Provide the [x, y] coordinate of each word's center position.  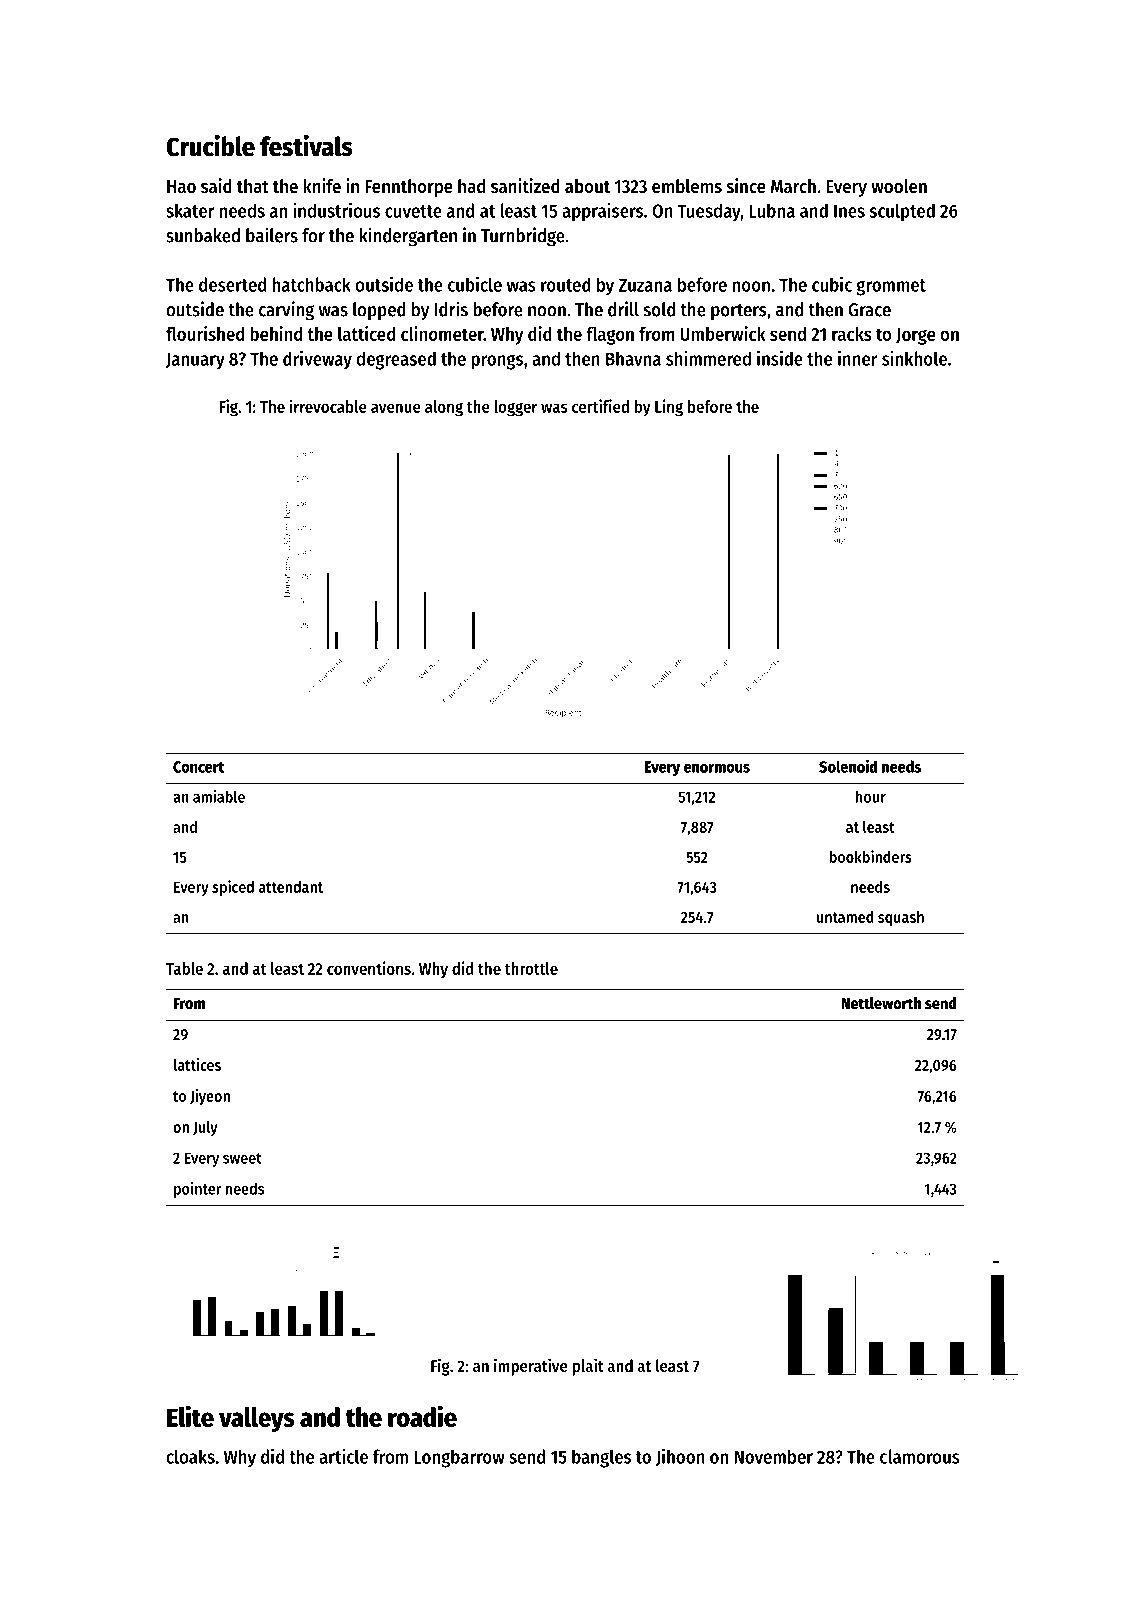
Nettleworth [881, 1003]
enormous [717, 768]
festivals [306, 146]
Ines [849, 211]
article [343, 1456]
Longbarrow [459, 1458]
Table [184, 968]
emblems [687, 186]
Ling [669, 408]
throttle [531, 968]
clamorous [920, 1456]
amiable [219, 796]
